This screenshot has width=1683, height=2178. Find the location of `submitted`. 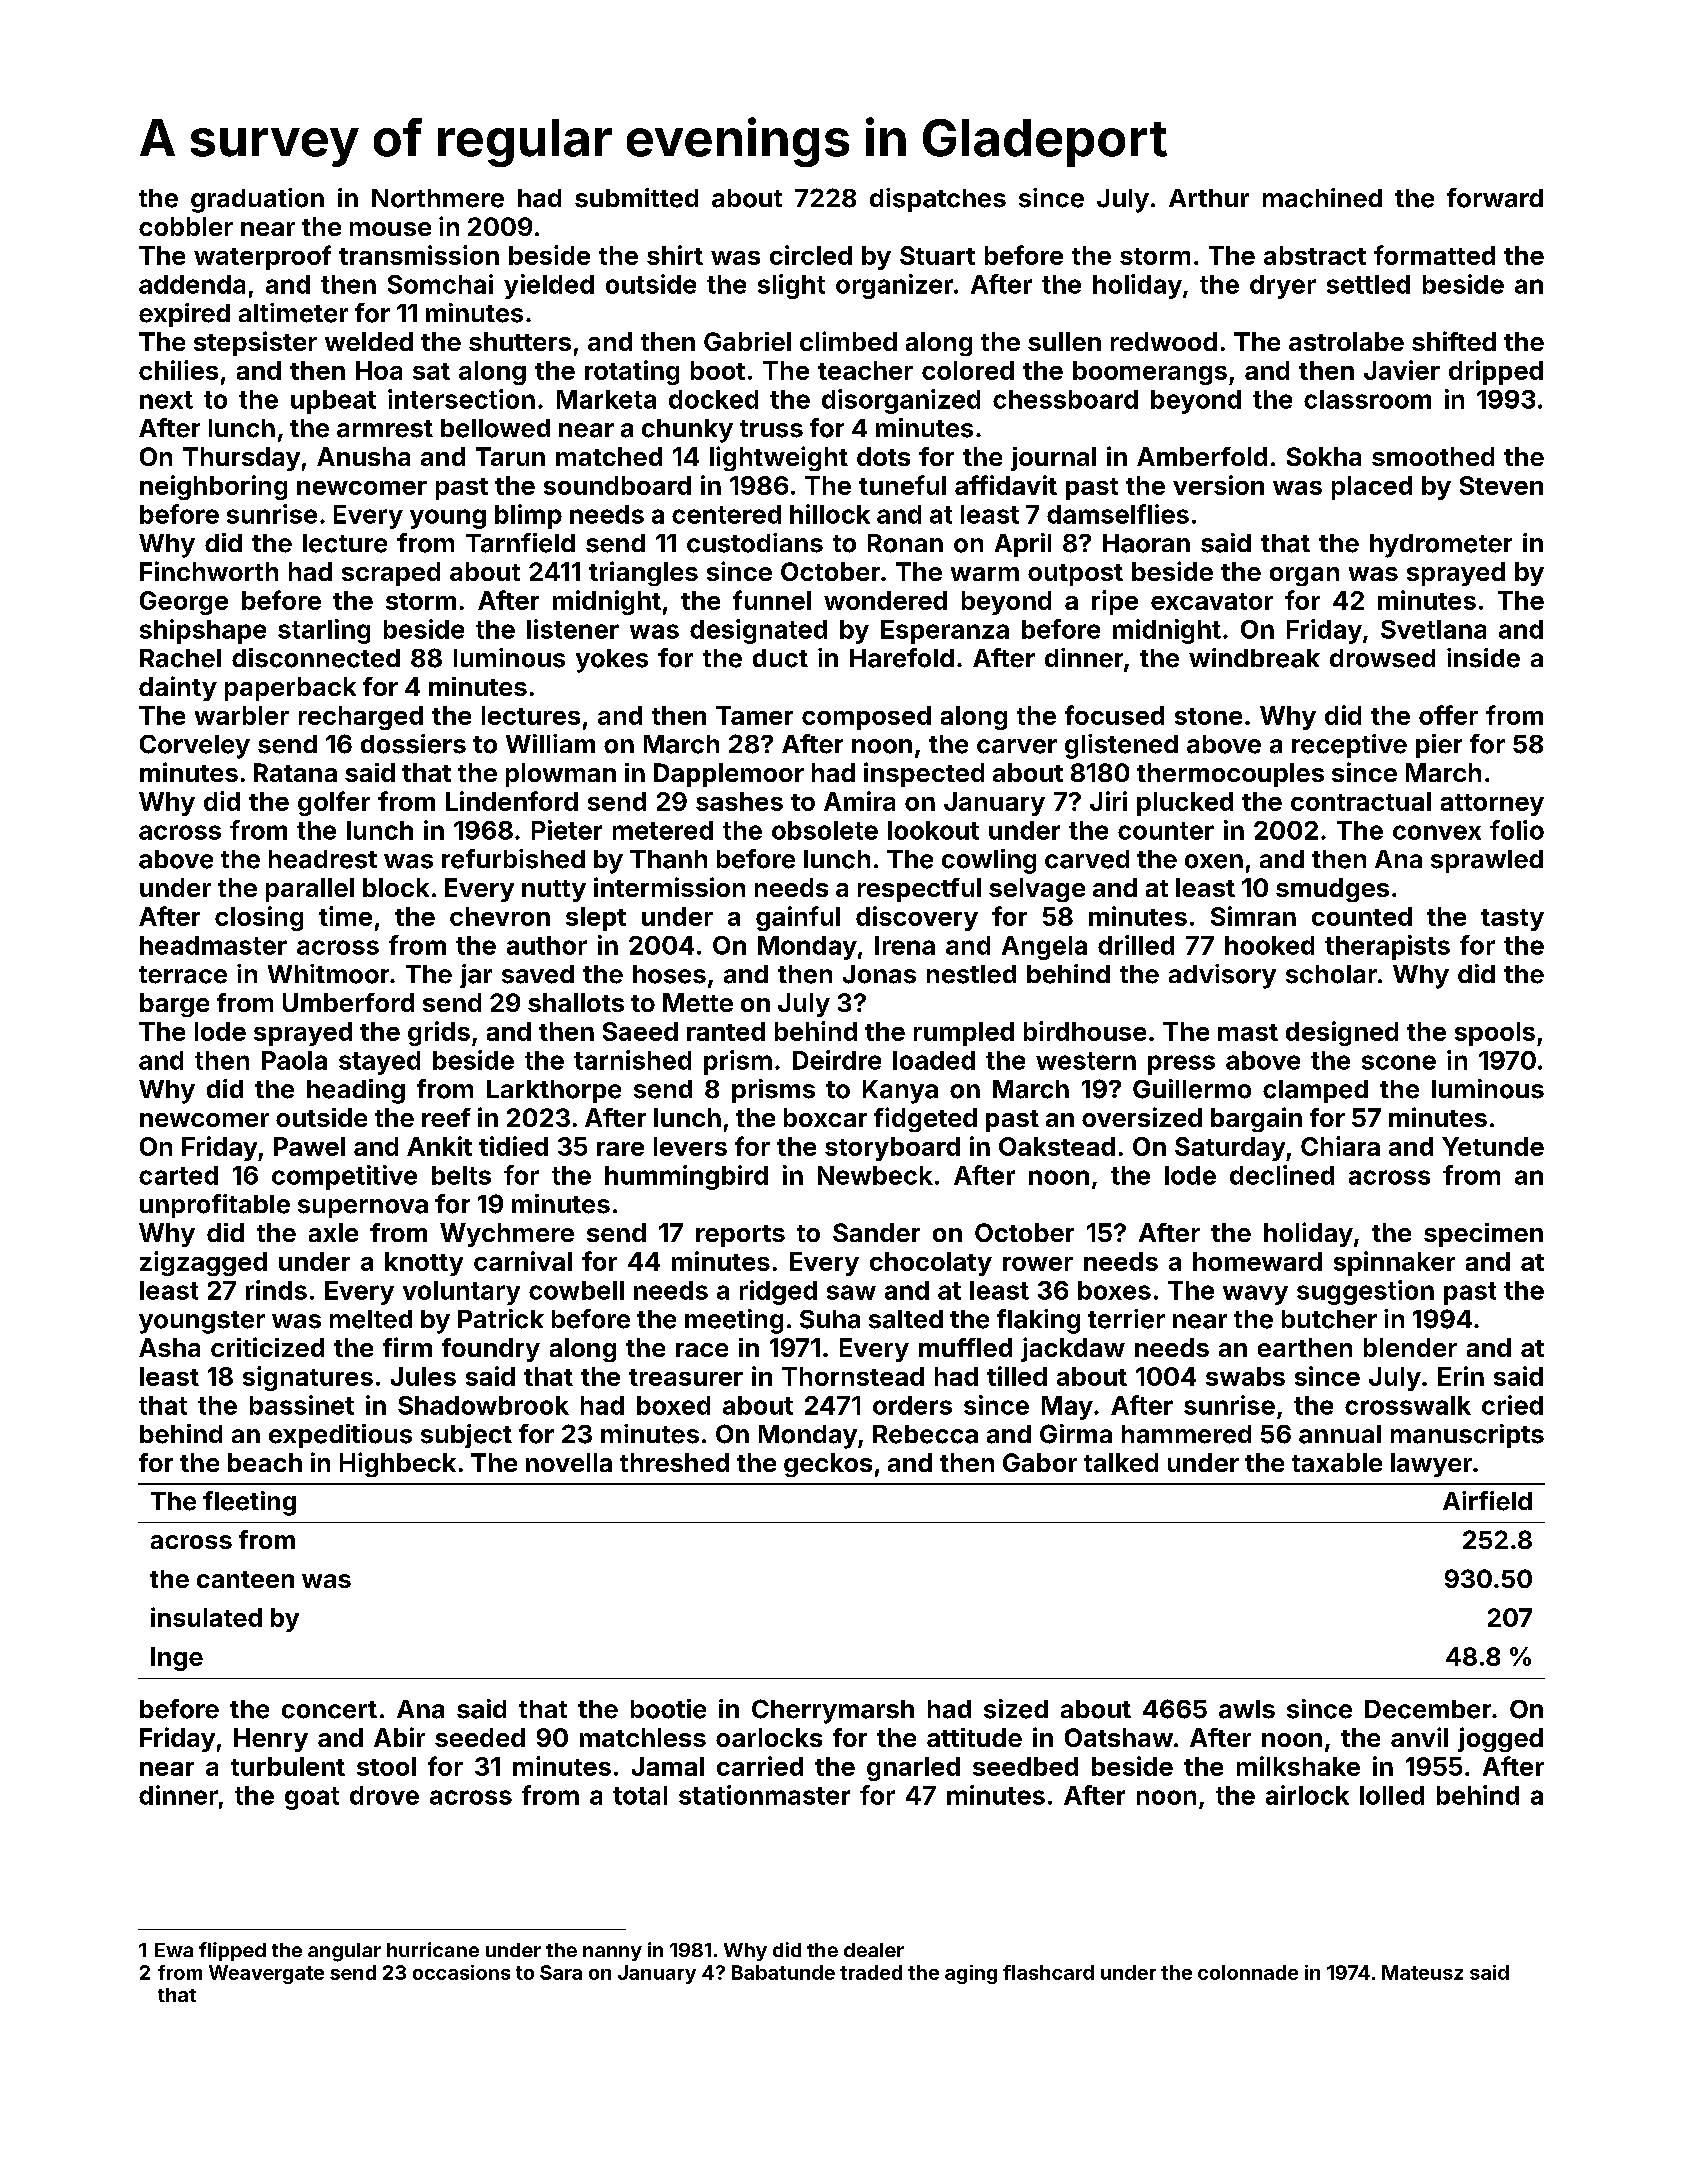

submitted is located at coordinates (636, 198).
